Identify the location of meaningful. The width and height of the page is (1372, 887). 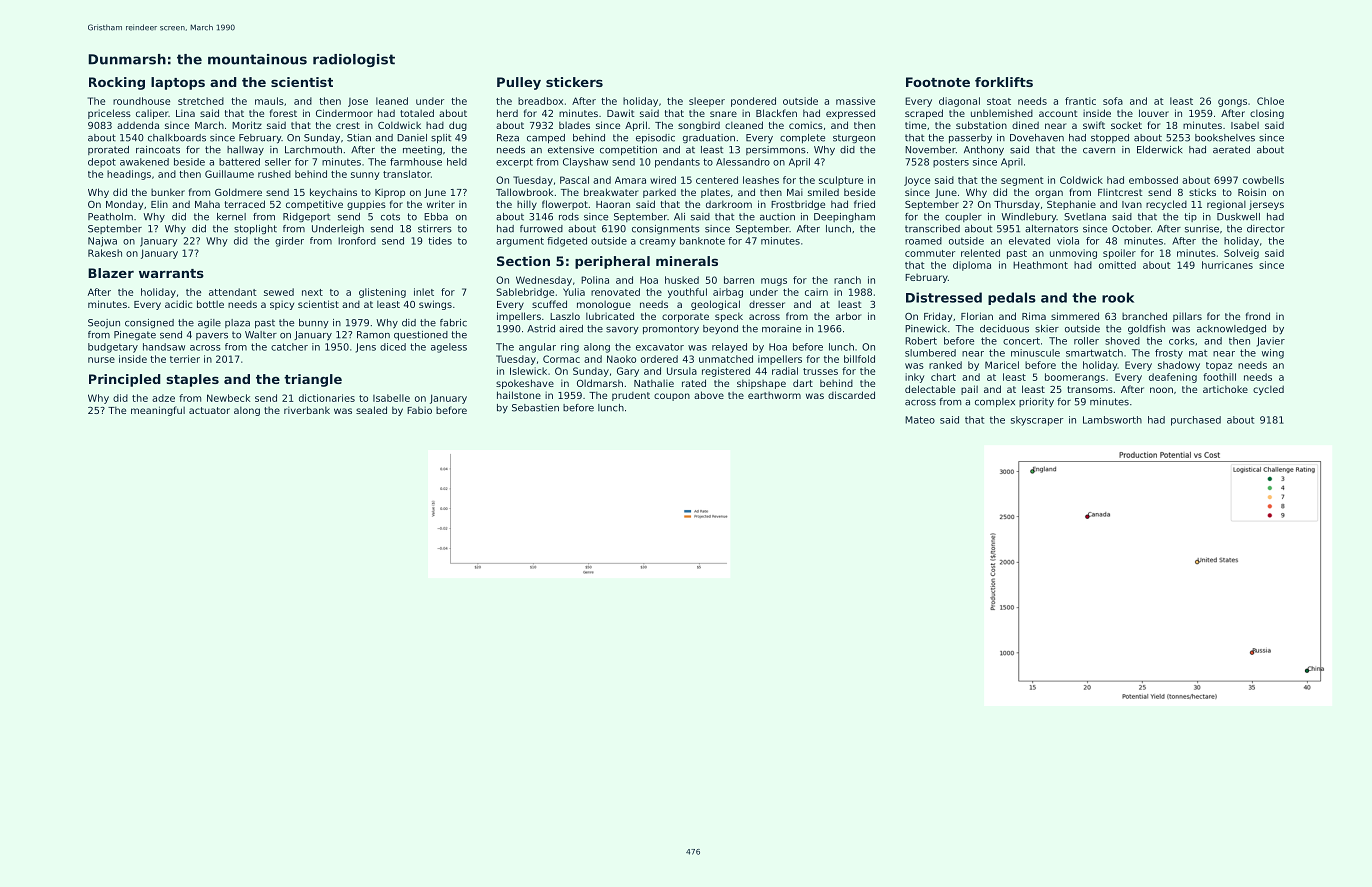
(158, 411).
